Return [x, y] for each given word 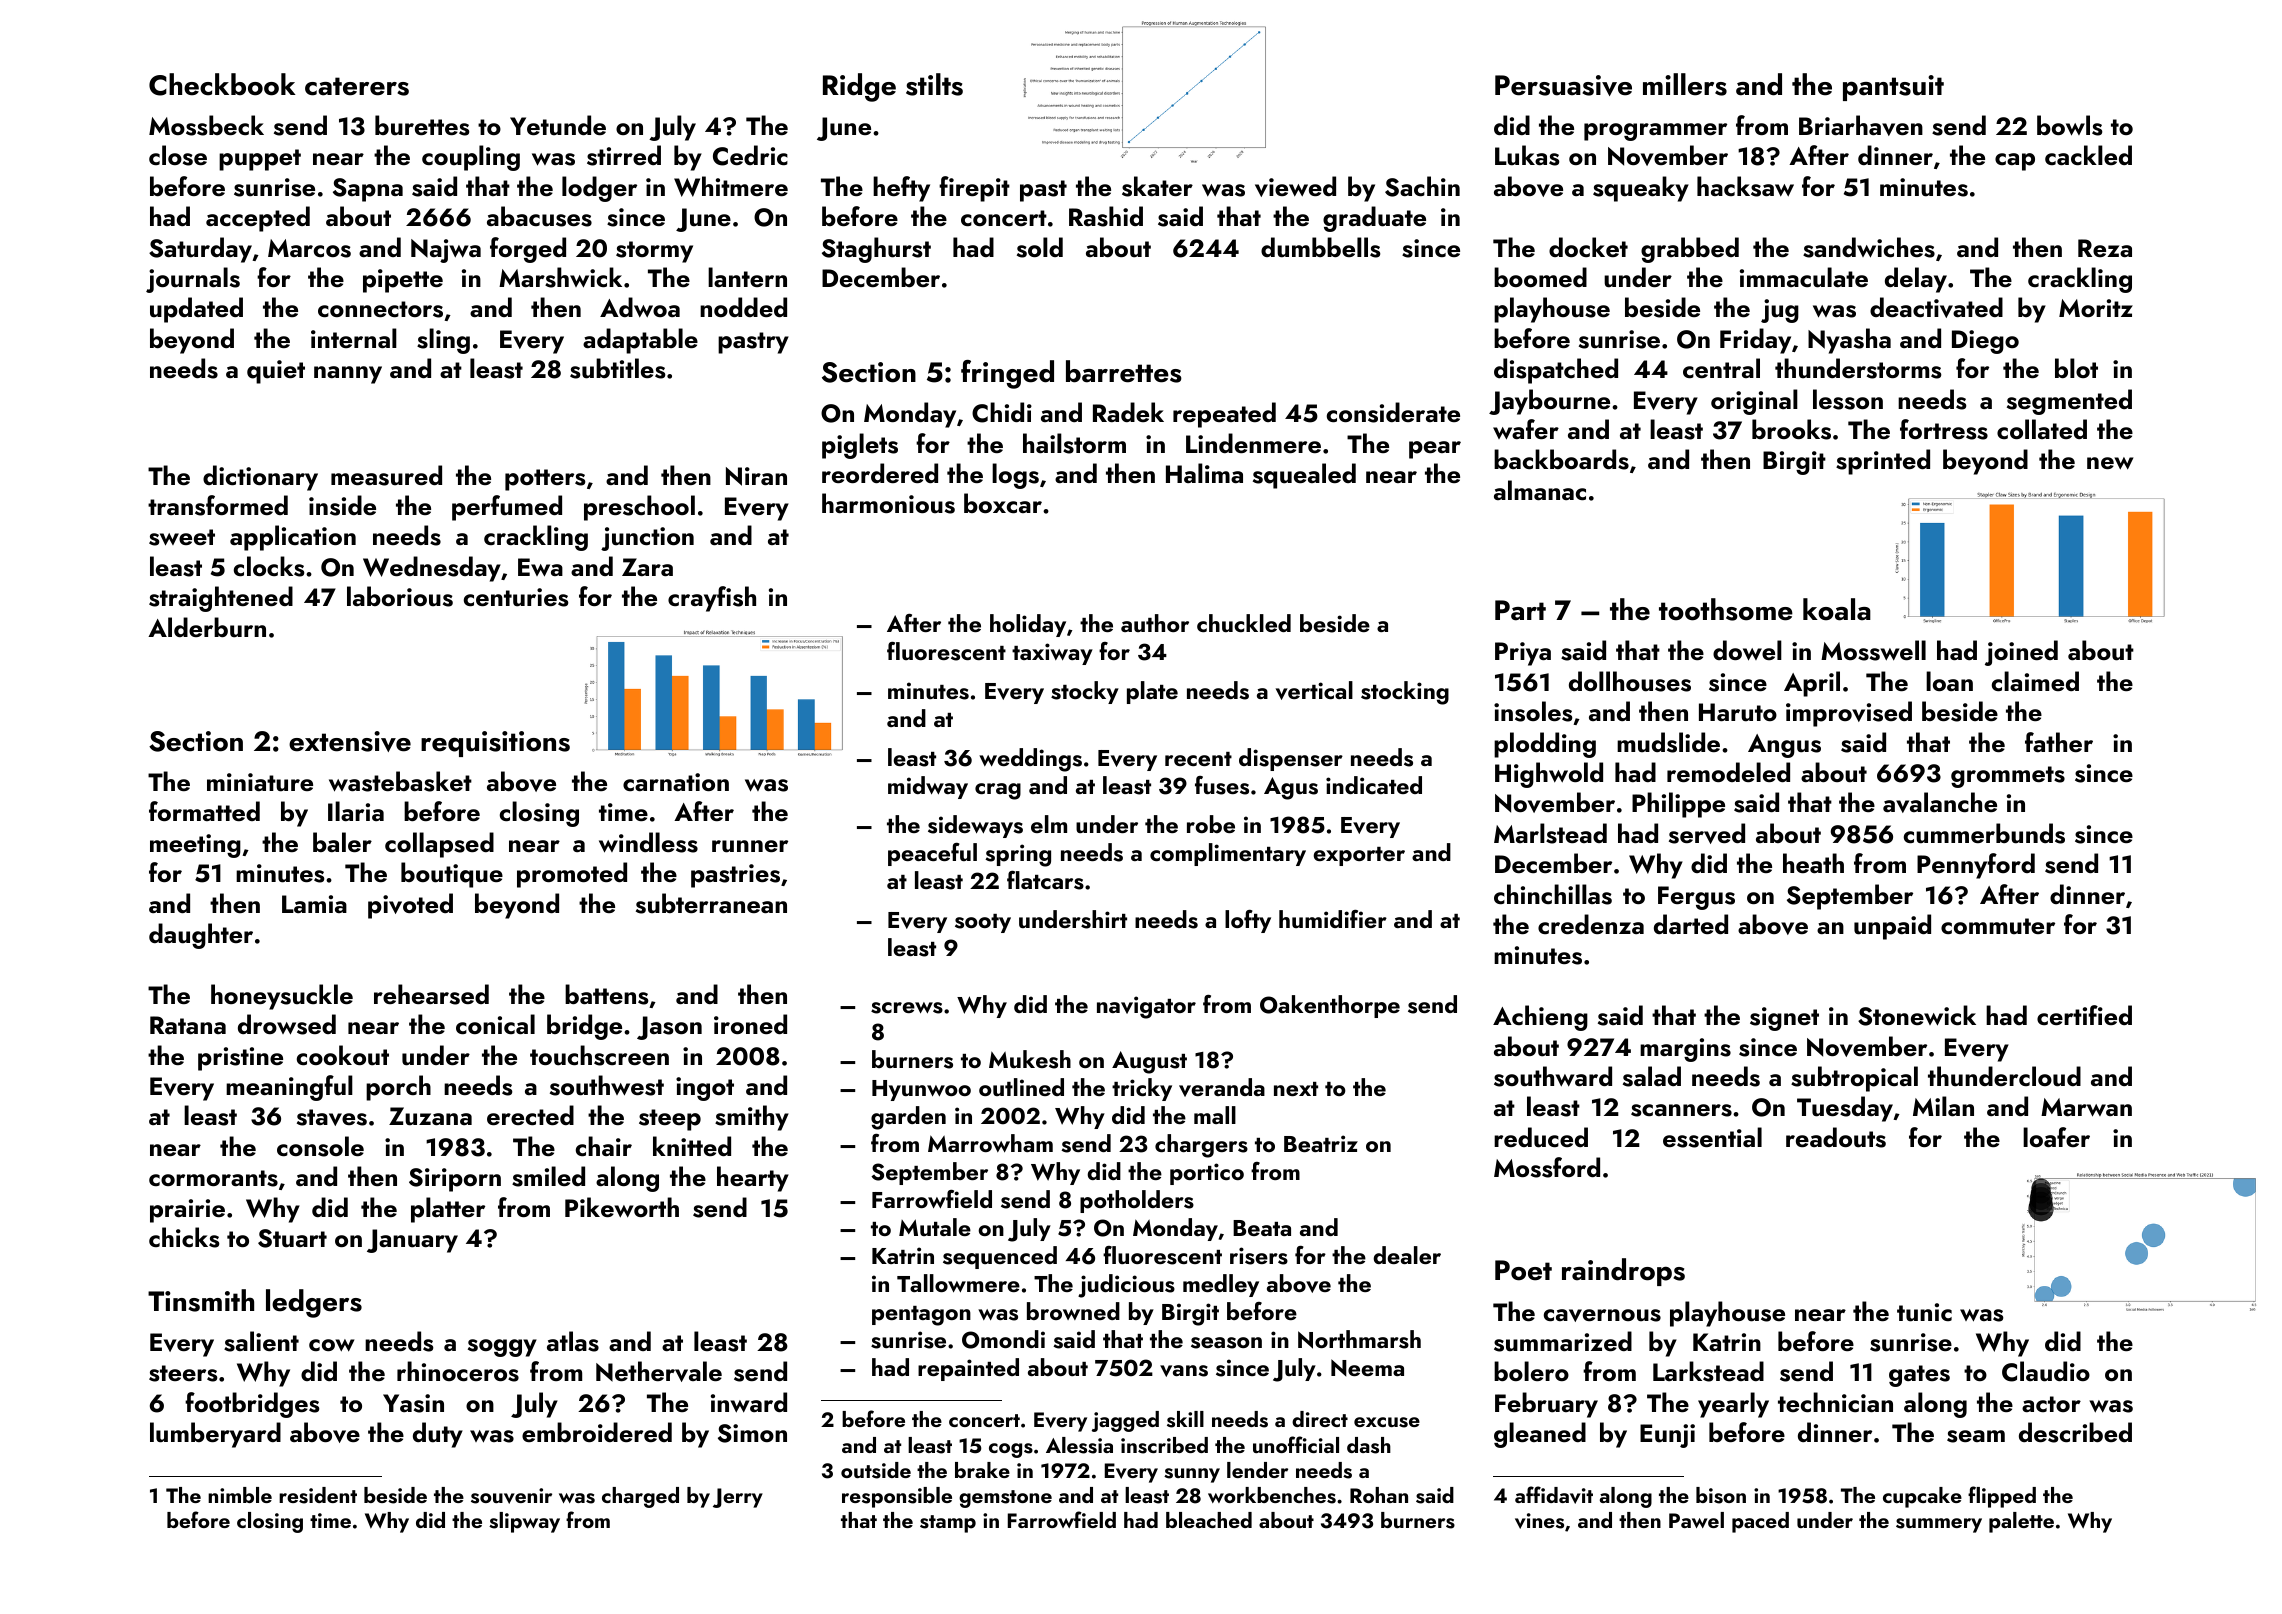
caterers [357, 86]
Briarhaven [1861, 125]
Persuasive [1563, 85]
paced [1760, 1522]
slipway [524, 1522]
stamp [948, 1524]
